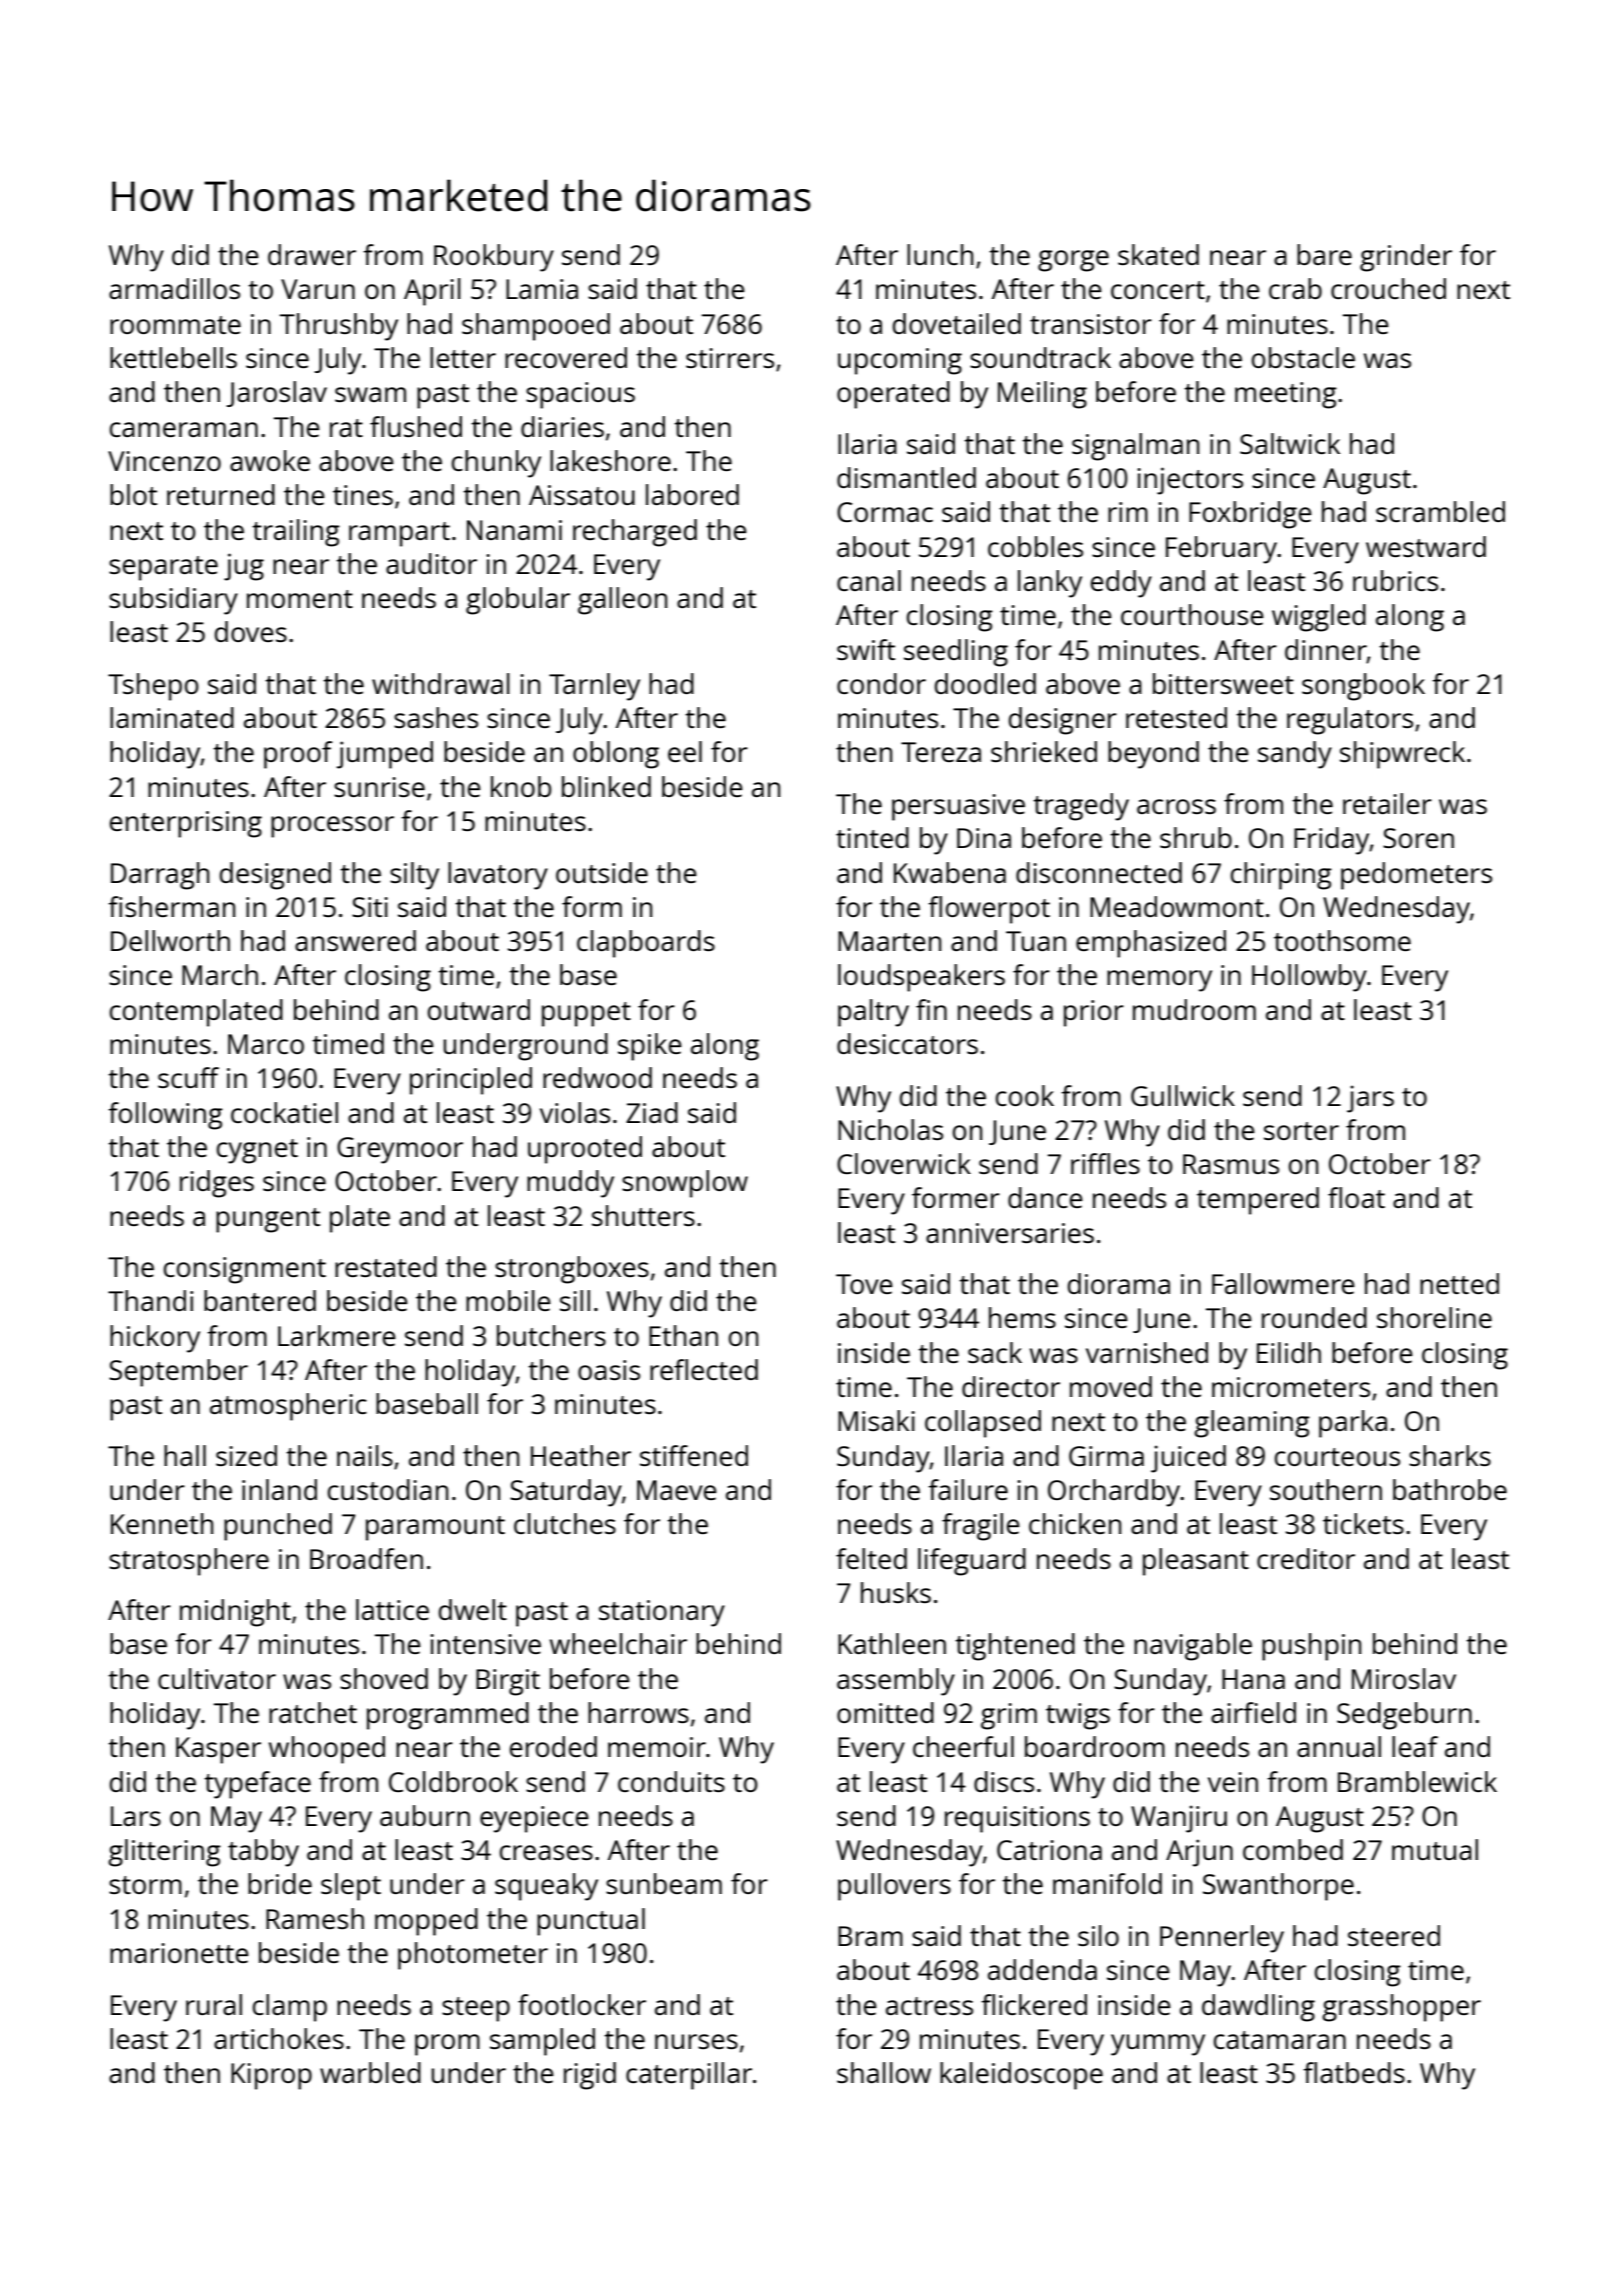 This document has height=2292, width=1620. I want to click on meeting, so click(1286, 395).
